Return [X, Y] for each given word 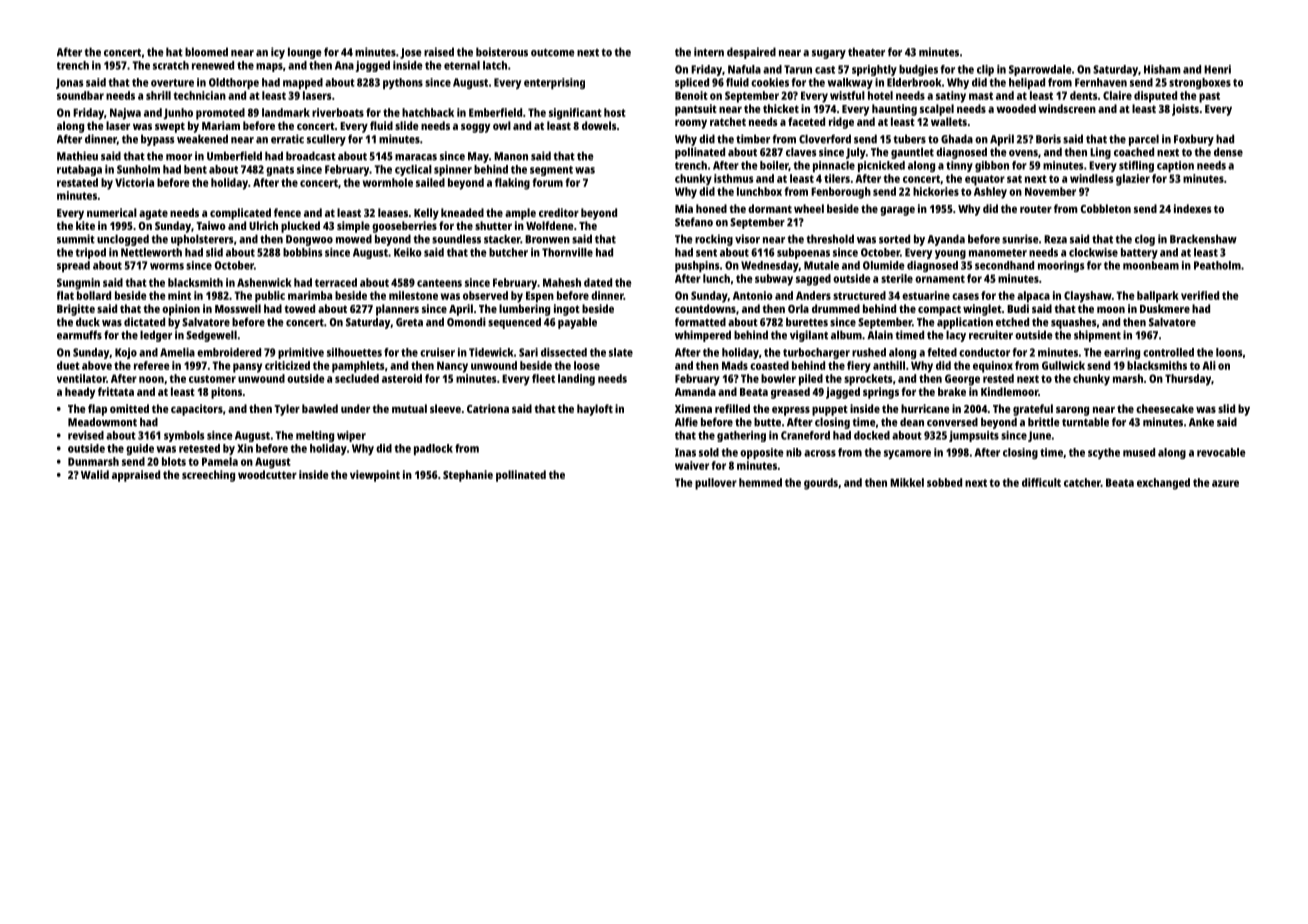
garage [897, 211]
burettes [807, 322]
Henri [1217, 69]
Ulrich [263, 225]
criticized [287, 365]
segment [551, 171]
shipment [1097, 336]
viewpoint [375, 476]
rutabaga [79, 170]
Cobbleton [1106, 208]
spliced [692, 83]
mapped [303, 83]
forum [547, 182]
